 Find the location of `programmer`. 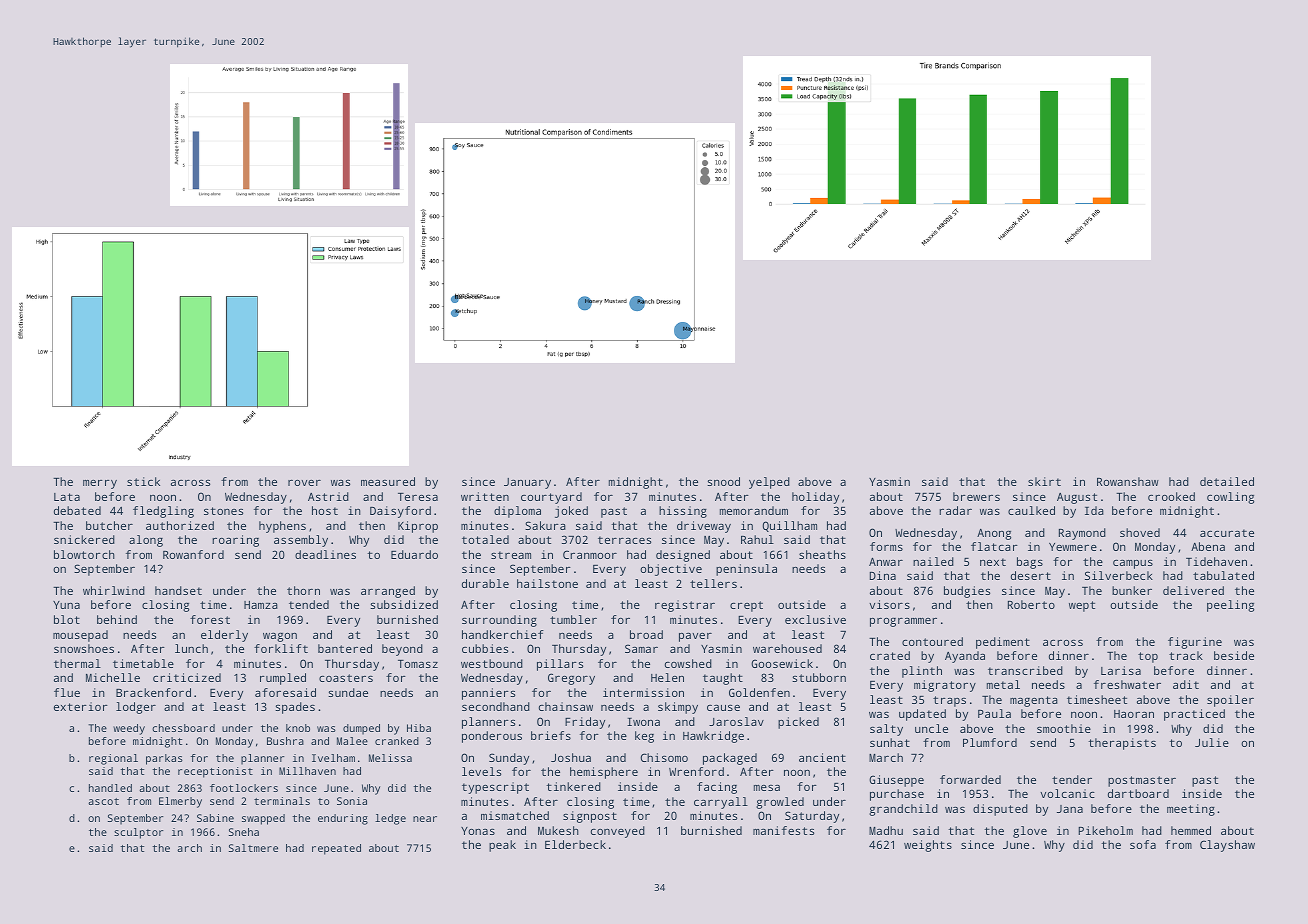

programmer is located at coordinates (903, 622).
